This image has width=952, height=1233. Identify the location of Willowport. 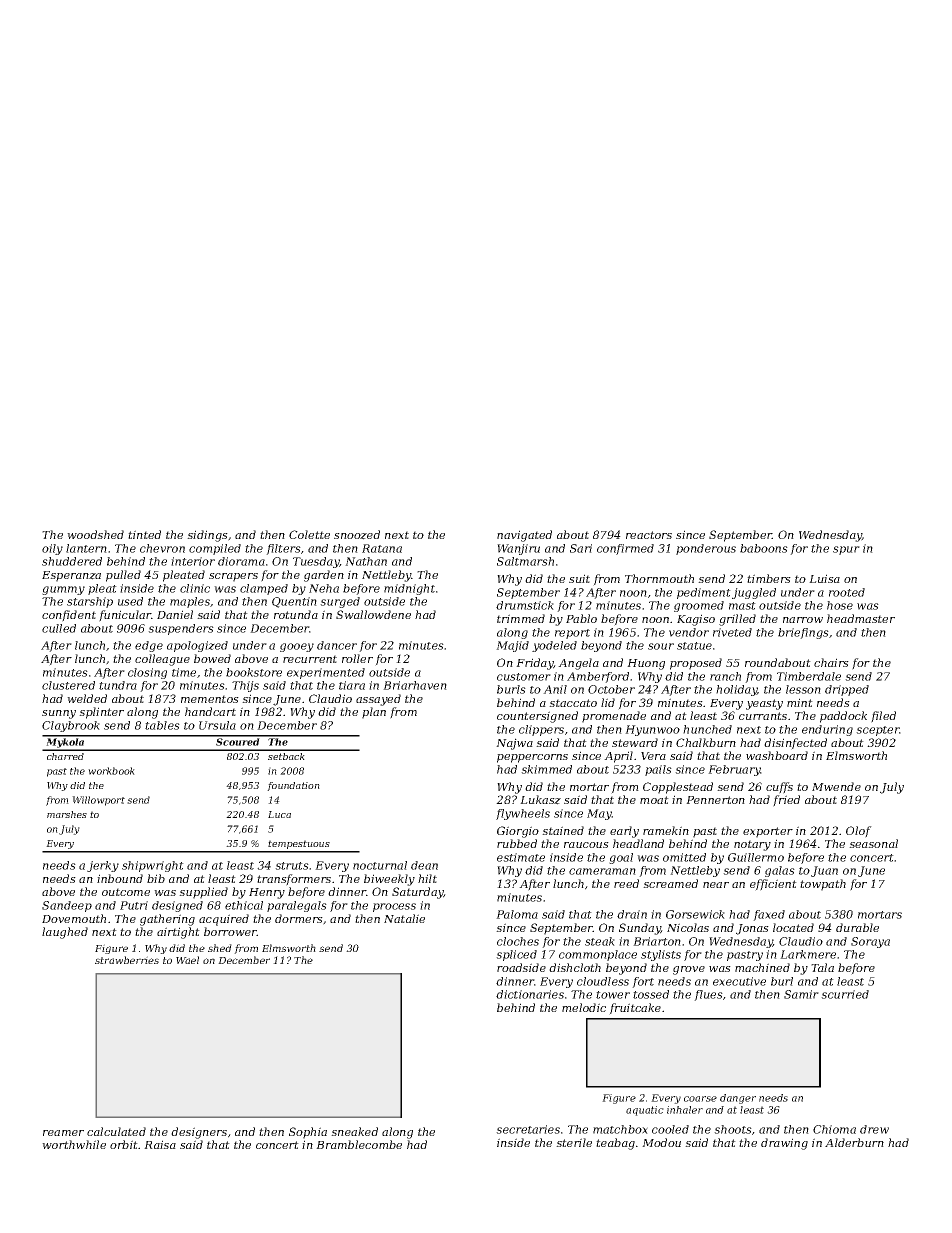
(98, 801).
